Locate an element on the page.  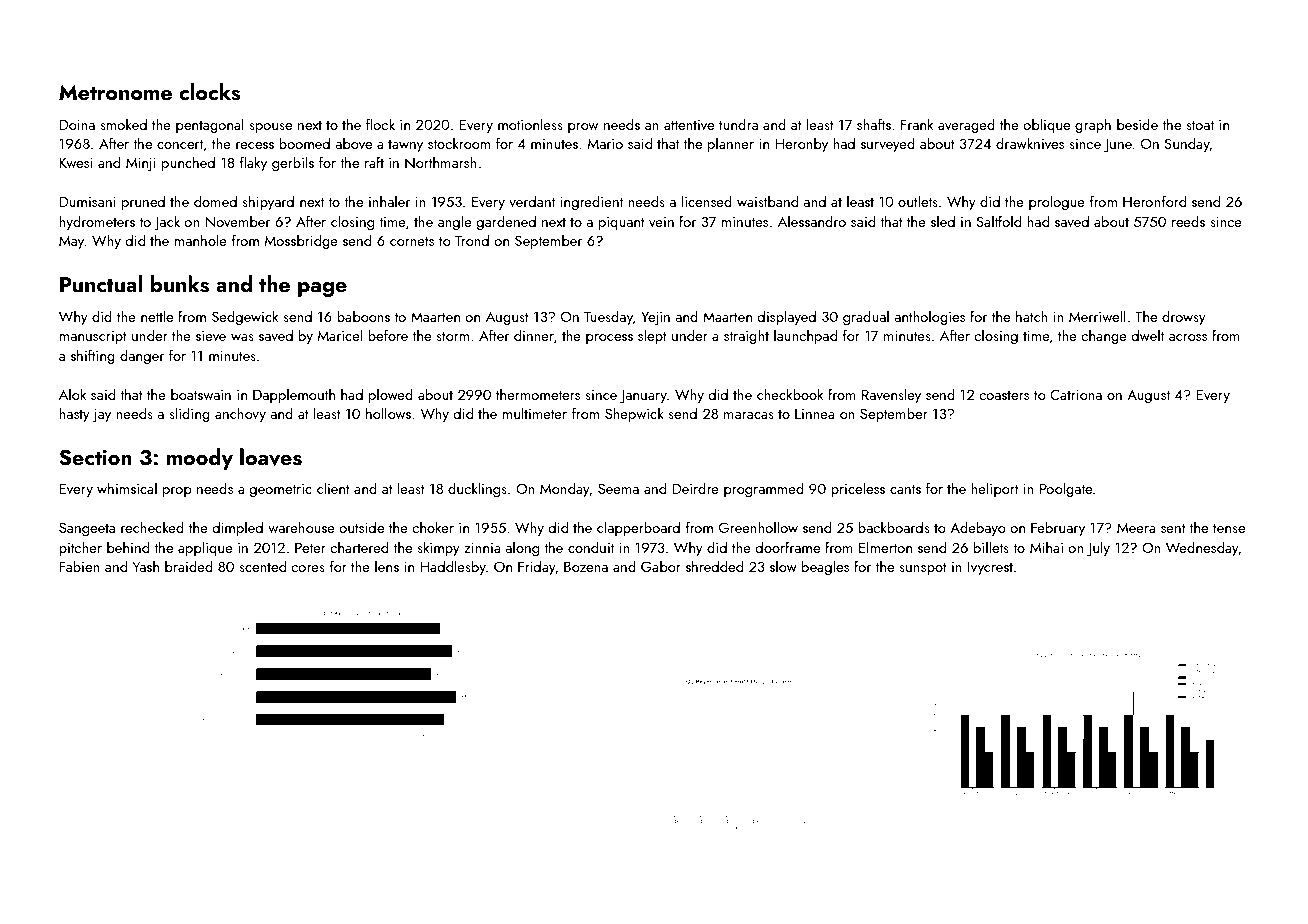
Dapplemouth is located at coordinates (294, 395).
